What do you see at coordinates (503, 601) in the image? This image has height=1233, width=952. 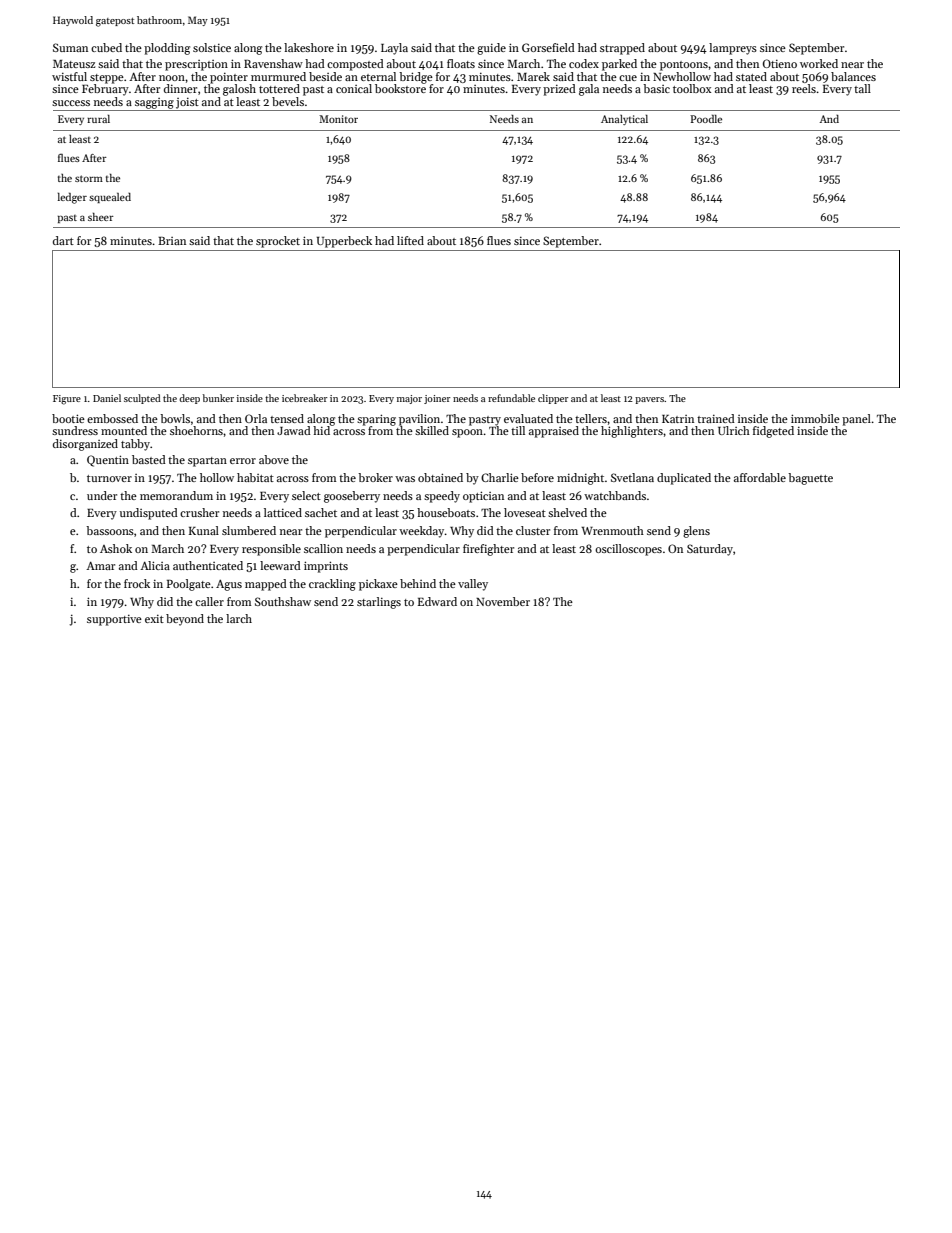 I see `November` at bounding box center [503, 601].
